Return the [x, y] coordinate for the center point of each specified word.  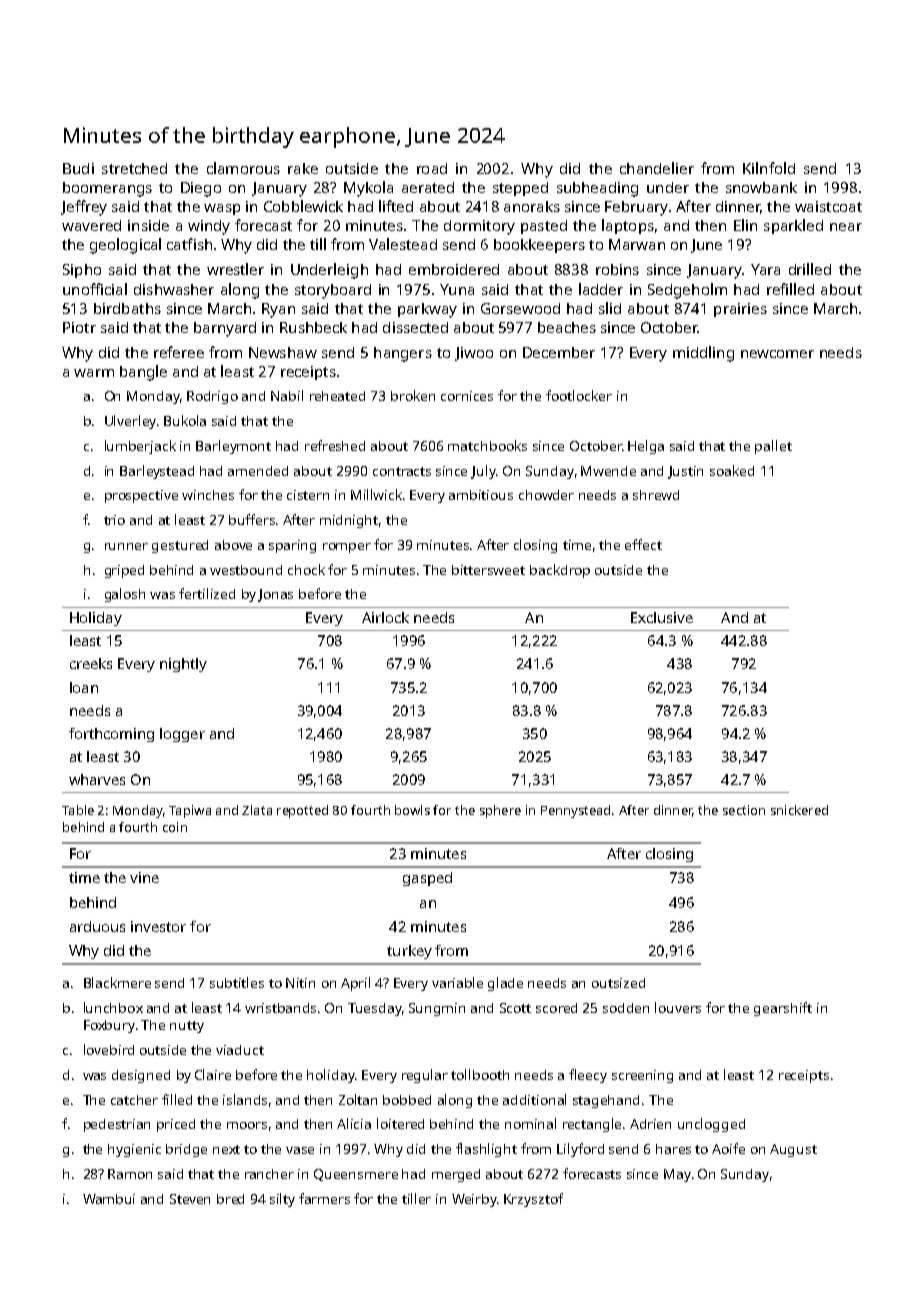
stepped [520, 189]
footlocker [579, 395]
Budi [78, 168]
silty [282, 1200]
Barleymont [233, 447]
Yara [765, 269]
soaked [732, 470]
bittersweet [488, 570]
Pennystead [575, 811]
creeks [91, 663]
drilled [810, 269]
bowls [412, 810]
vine [144, 877]
